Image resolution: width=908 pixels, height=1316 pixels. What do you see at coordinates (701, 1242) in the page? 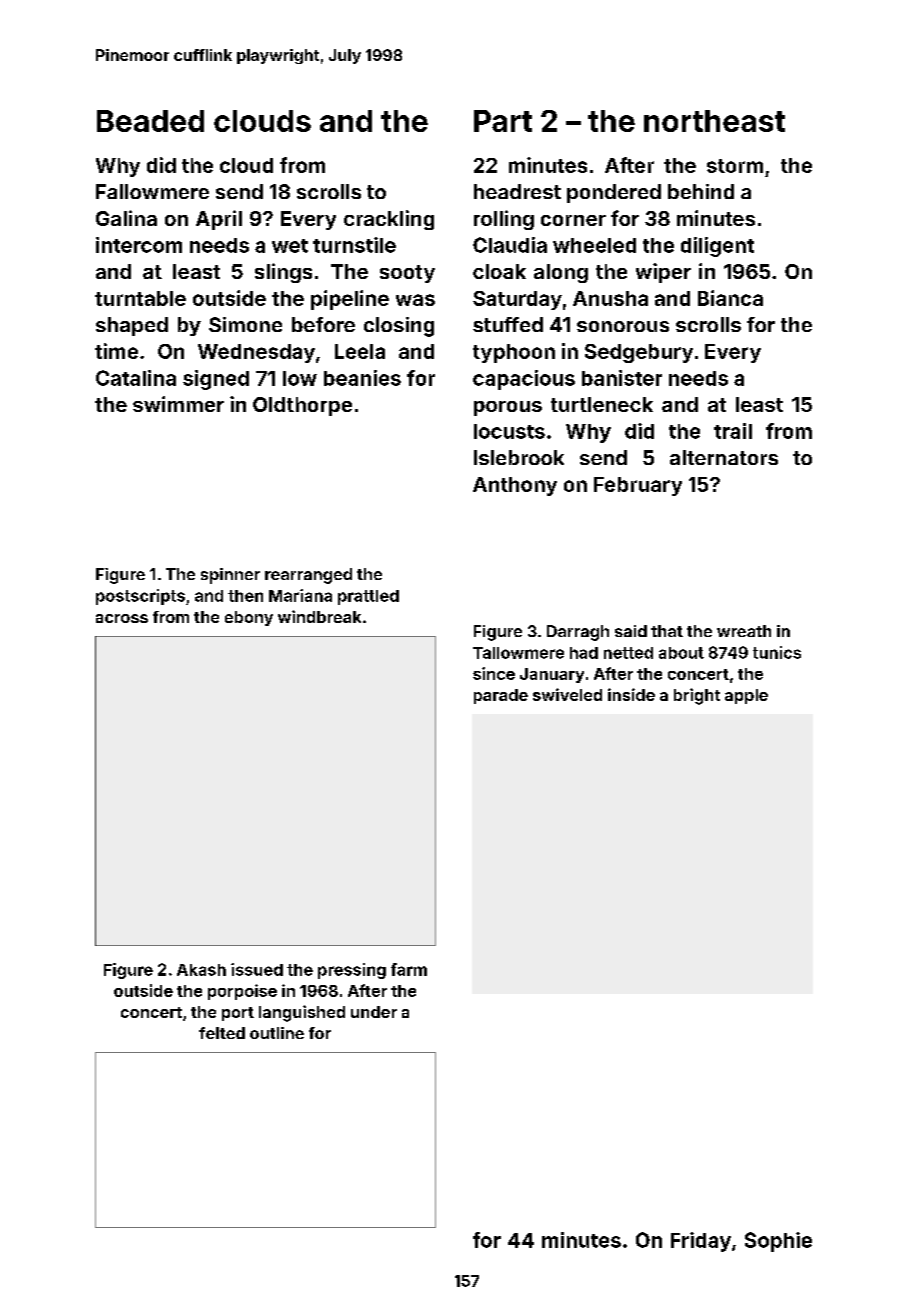
I see `Friday` at bounding box center [701, 1242].
